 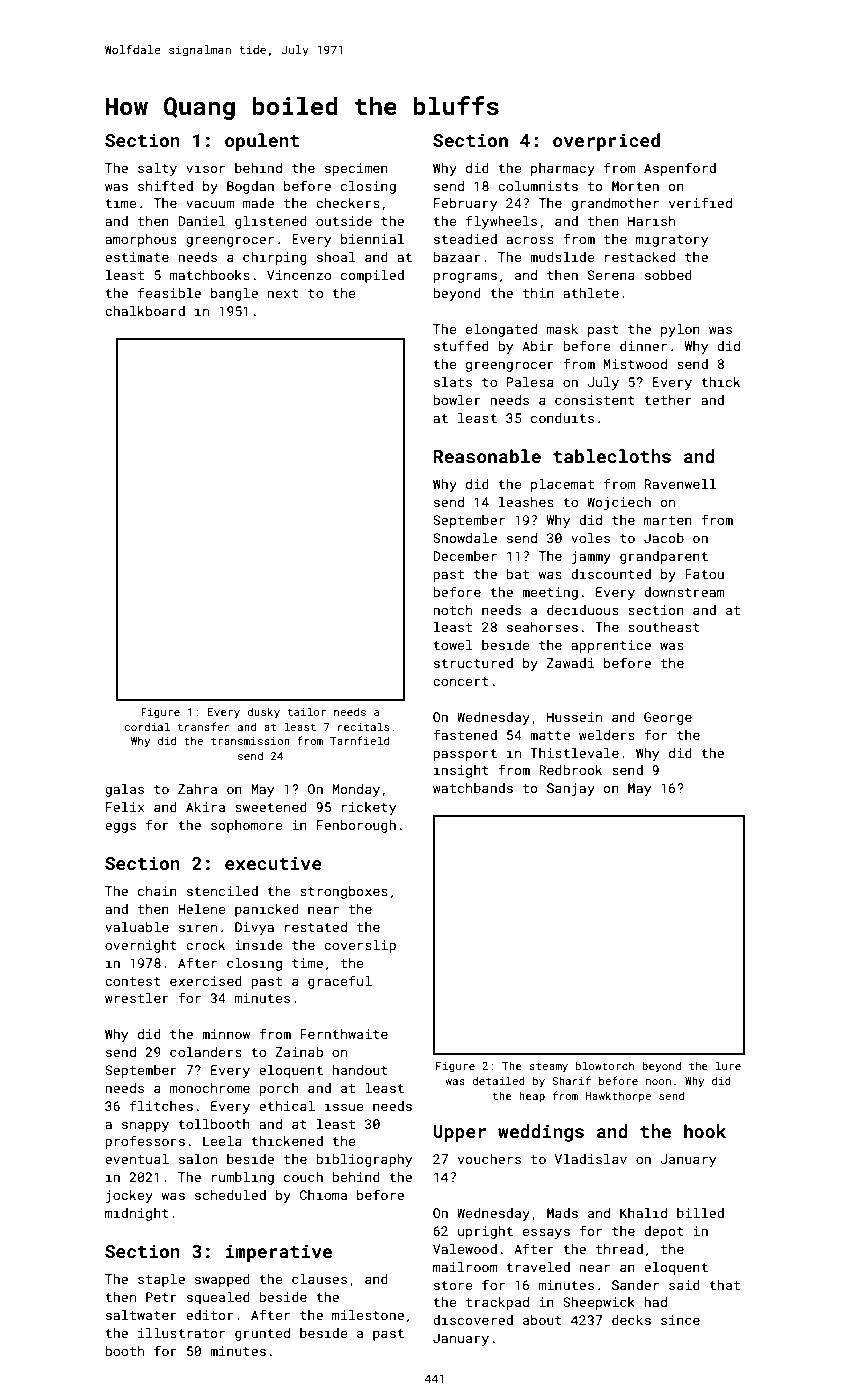 I want to click on towel, so click(x=453, y=645).
